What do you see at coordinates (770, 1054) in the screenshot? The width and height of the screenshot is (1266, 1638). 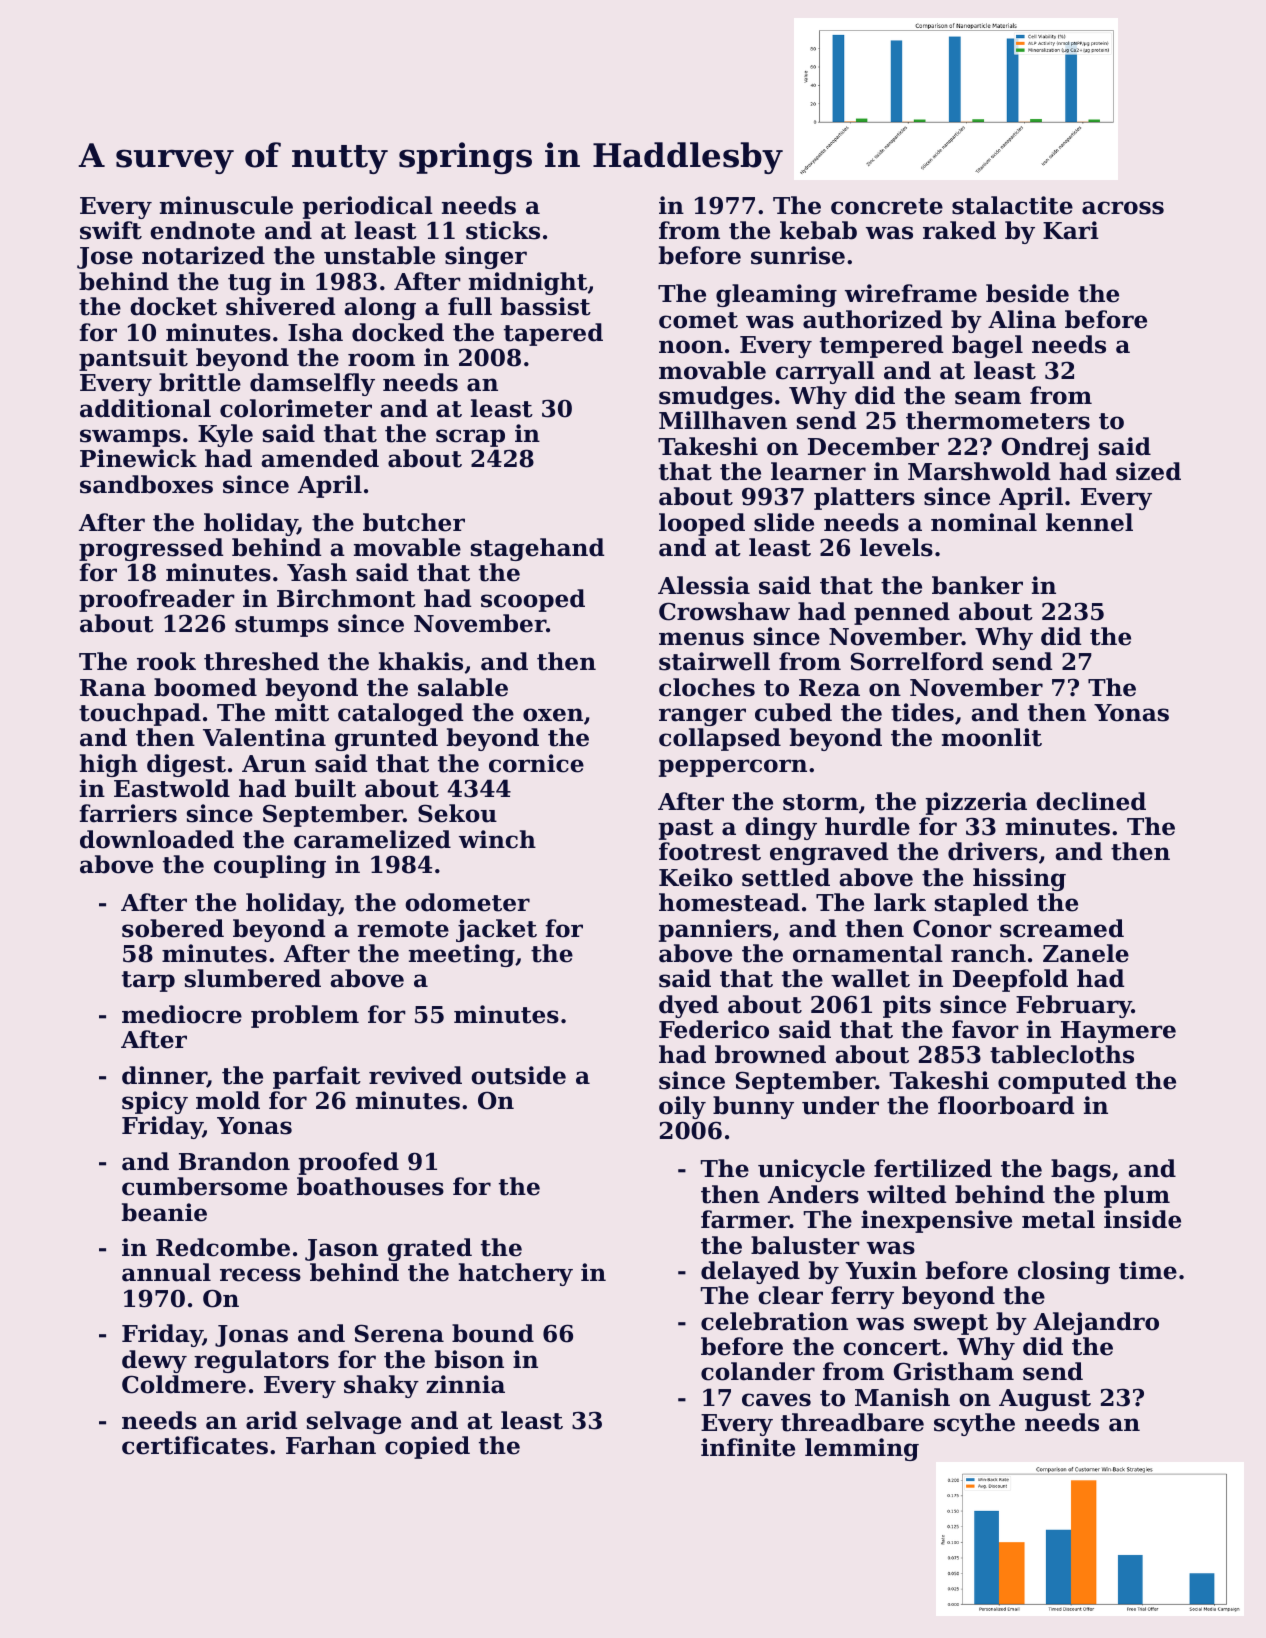 I see `browned` at bounding box center [770, 1054].
